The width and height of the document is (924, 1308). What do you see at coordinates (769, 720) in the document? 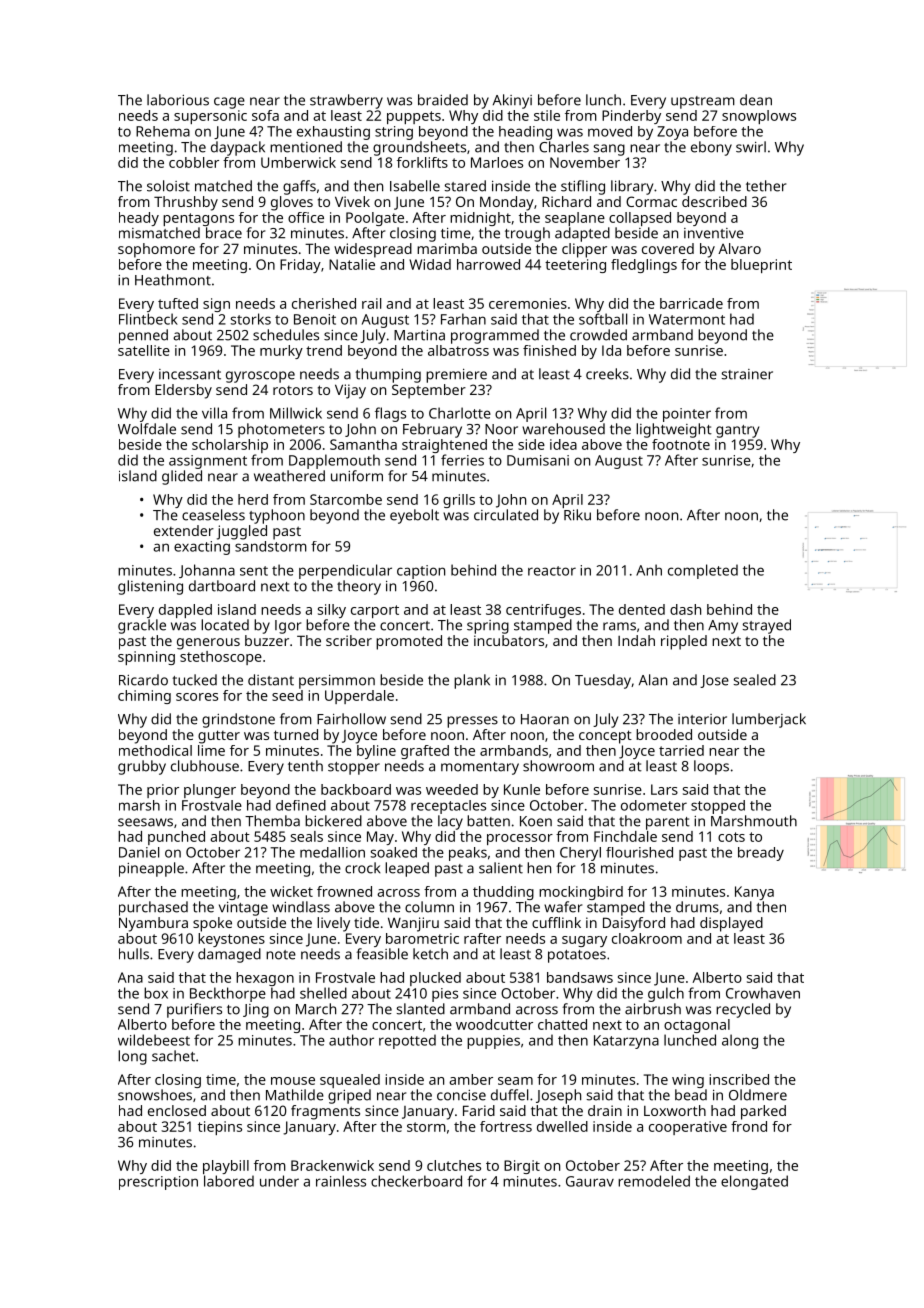
I see `lumberjack` at bounding box center [769, 720].
